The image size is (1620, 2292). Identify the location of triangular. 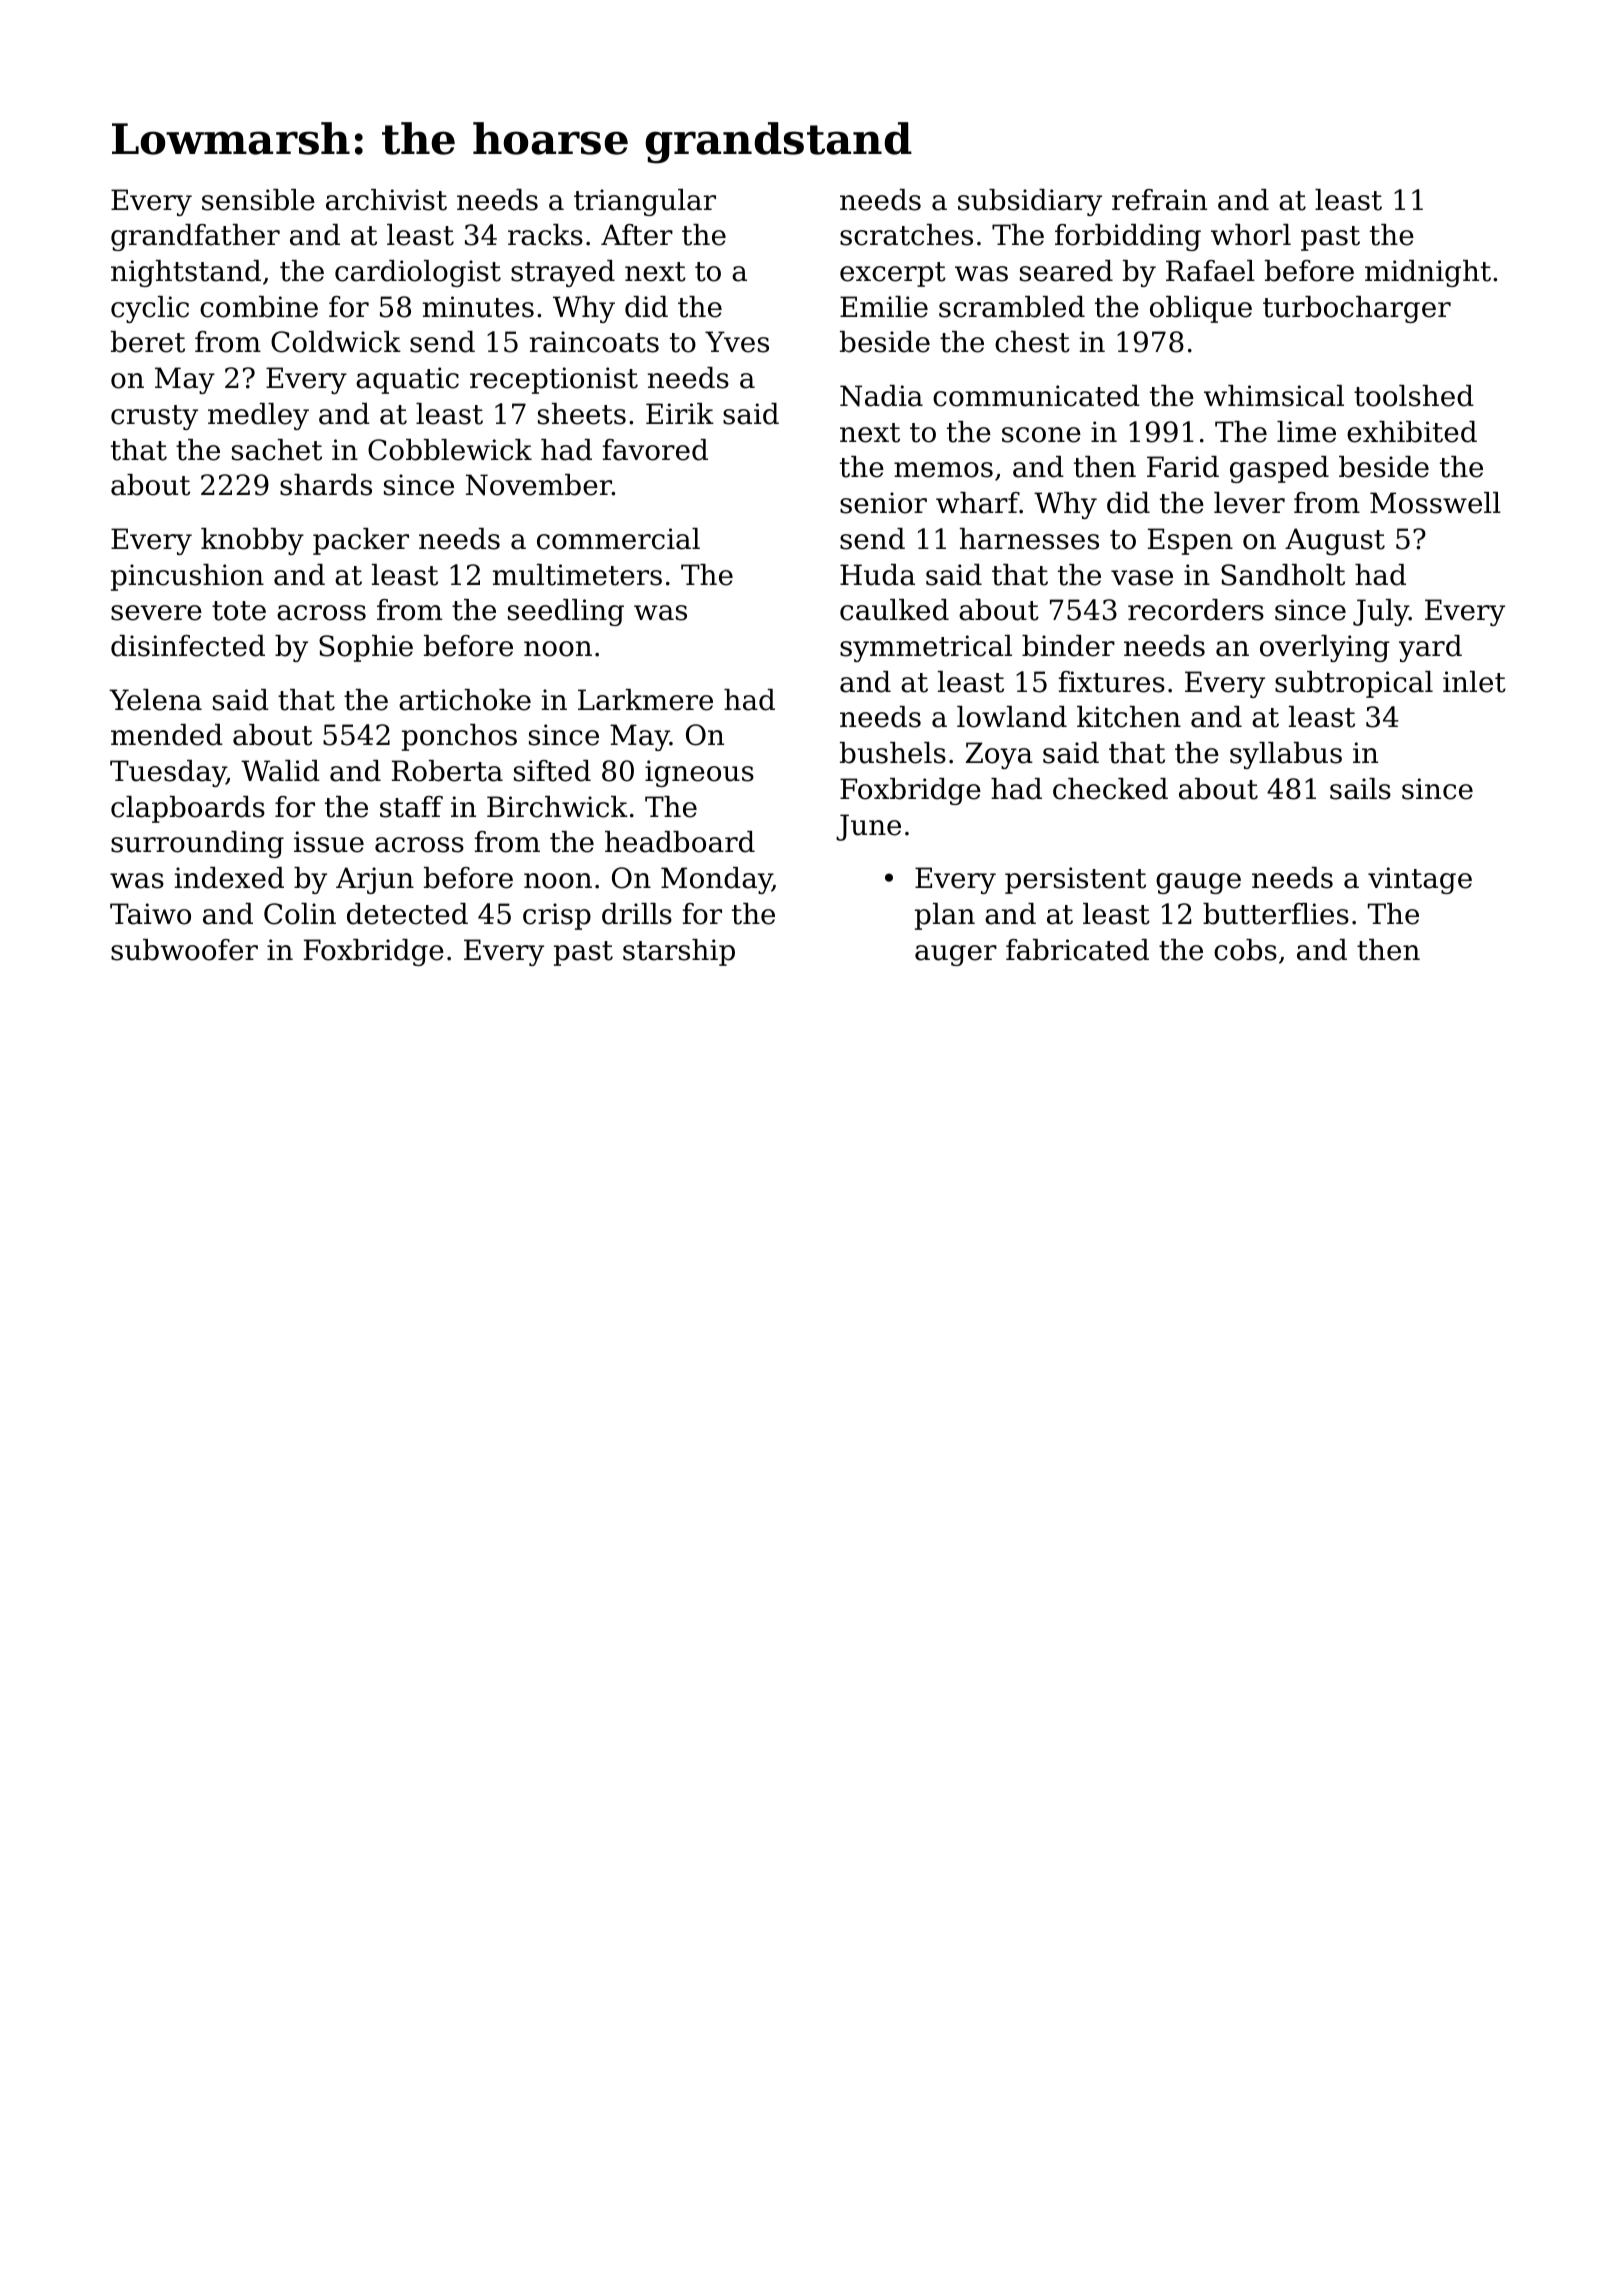
(645, 202).
